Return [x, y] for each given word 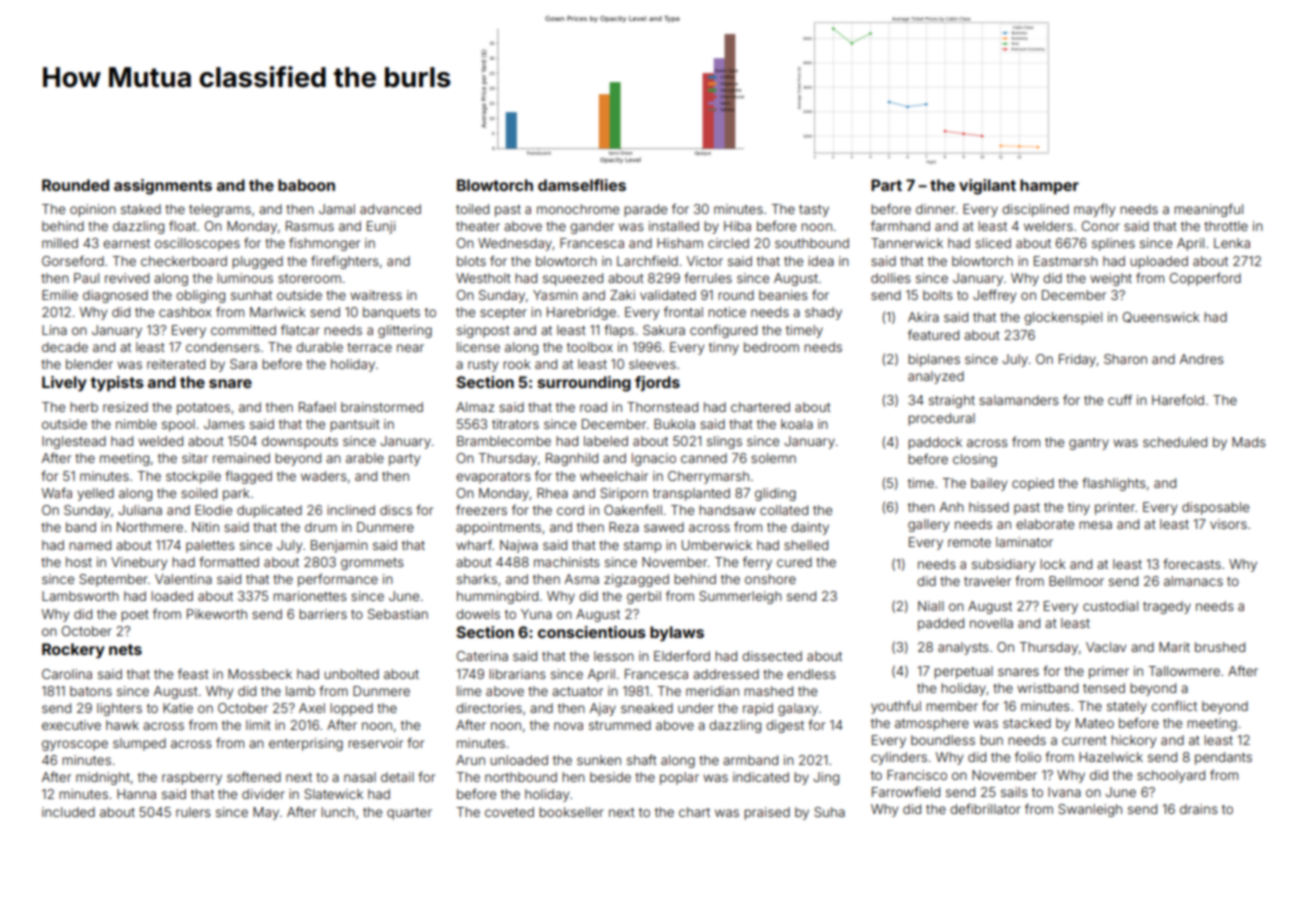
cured [794, 562]
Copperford [1205, 279]
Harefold [1178, 399]
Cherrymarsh [708, 477]
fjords [657, 383]
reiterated [176, 364]
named [90, 545]
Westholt [483, 278]
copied [1033, 484]
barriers [323, 614]
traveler [987, 581]
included [68, 812]
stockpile [193, 477]
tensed [1104, 688]
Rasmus [310, 226]
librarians [517, 674]
